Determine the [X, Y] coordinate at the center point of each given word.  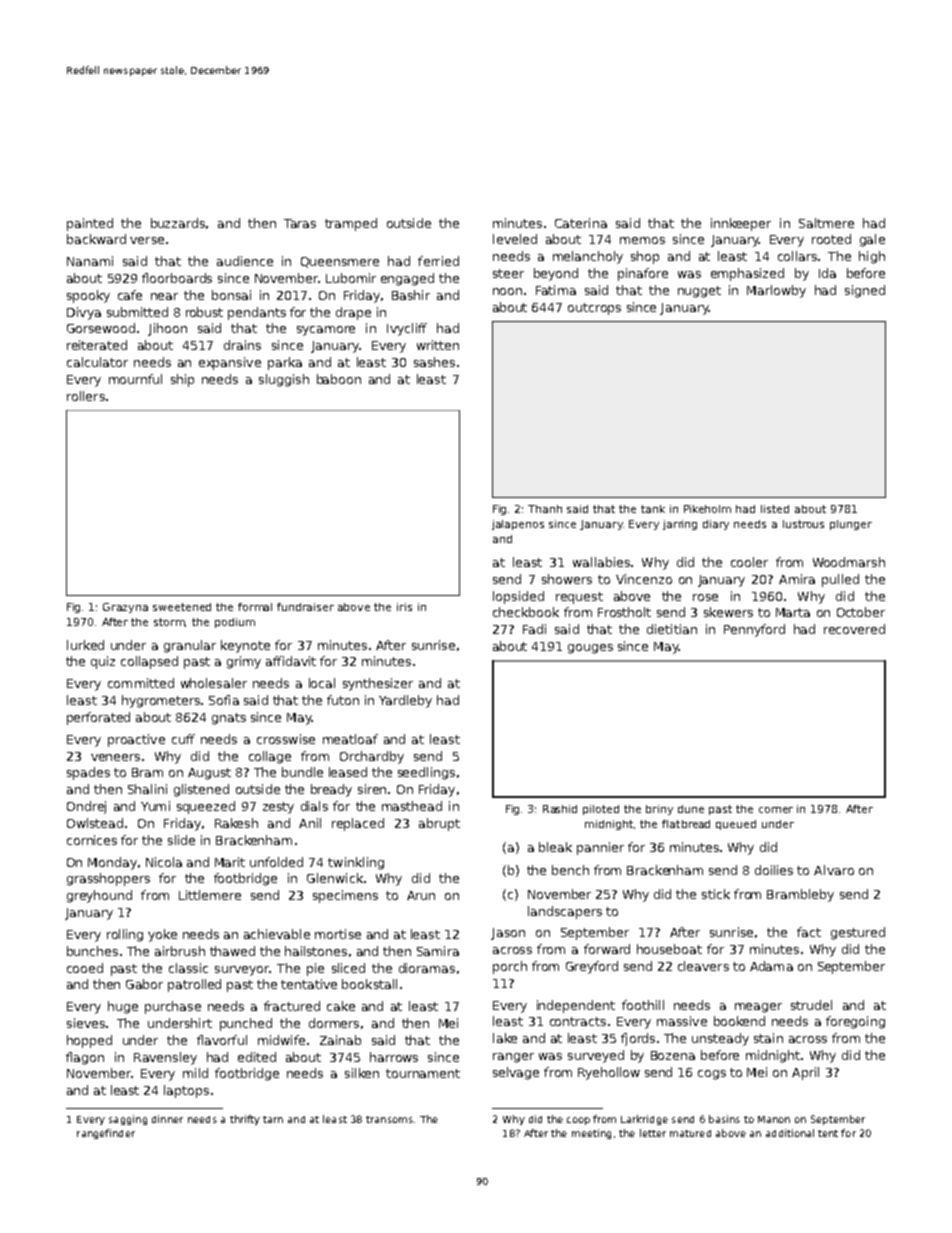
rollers [86, 396]
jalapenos [518, 525]
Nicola [164, 862]
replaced [358, 824]
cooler [749, 562]
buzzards [178, 223]
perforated [98, 718]
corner [776, 810]
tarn [273, 1119]
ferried [438, 261]
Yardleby [405, 701]
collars [797, 256]
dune [691, 809]
